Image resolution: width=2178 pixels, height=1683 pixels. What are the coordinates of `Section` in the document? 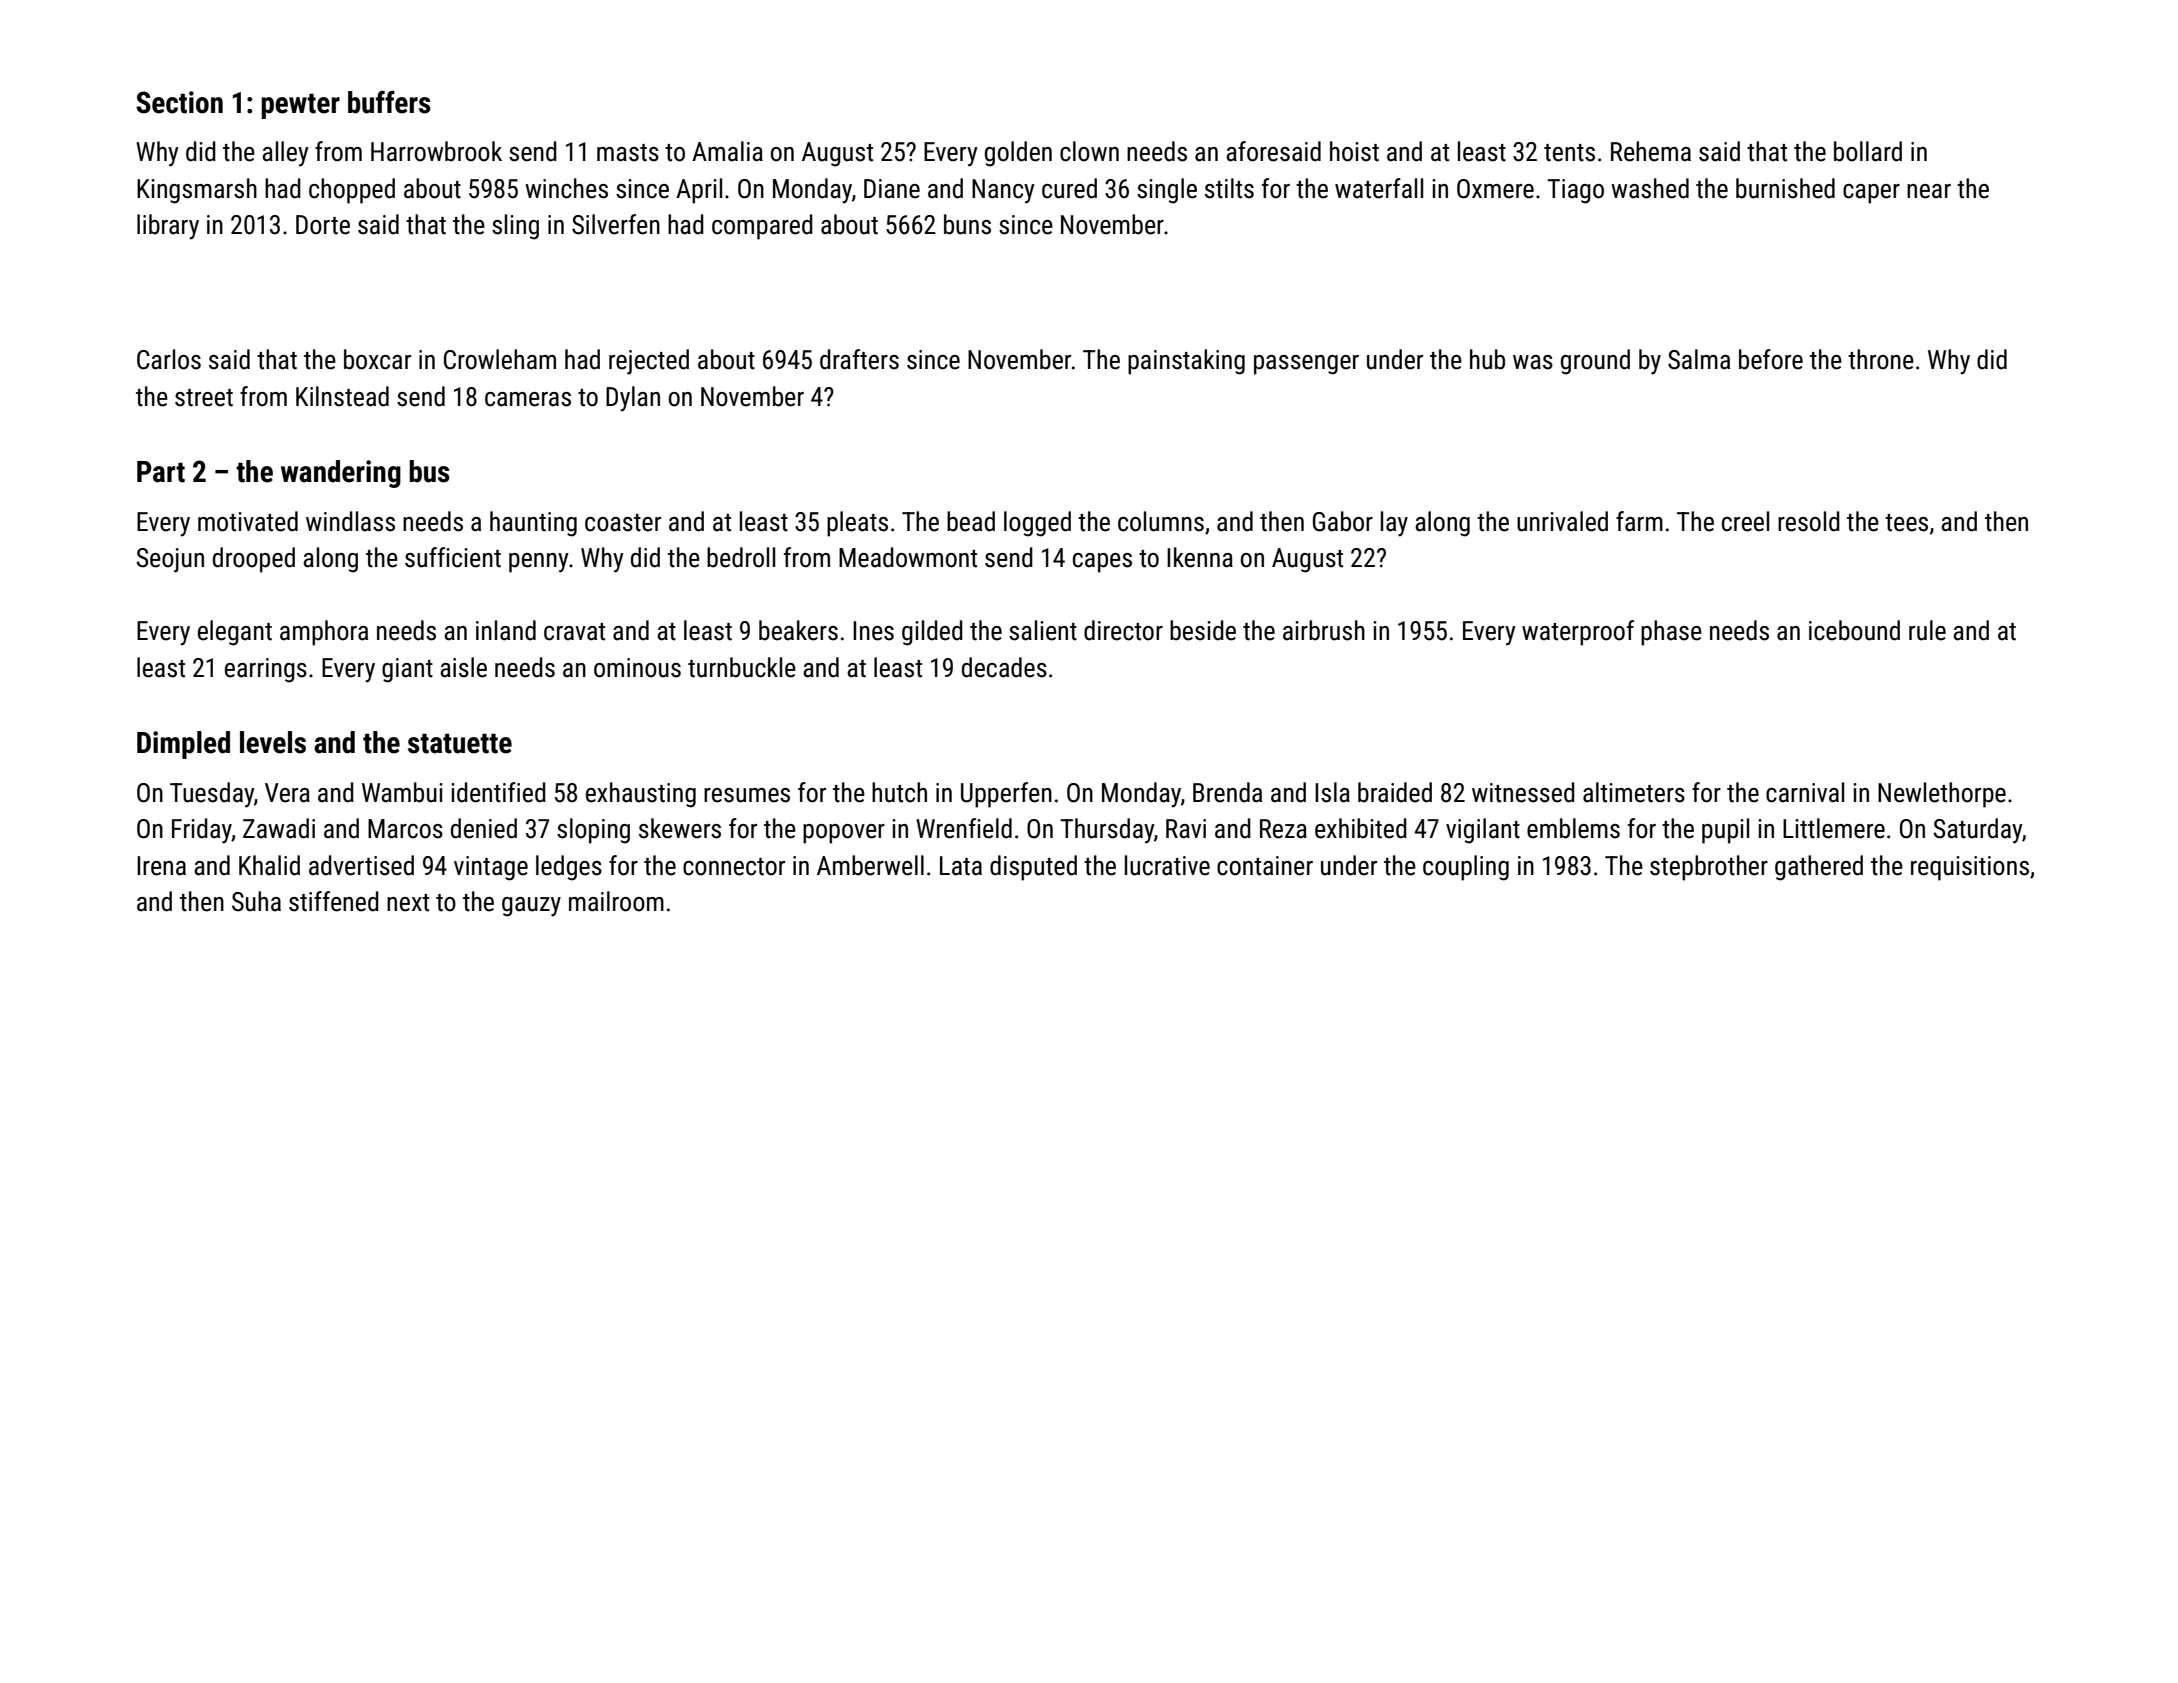 It's located at (179, 102).
